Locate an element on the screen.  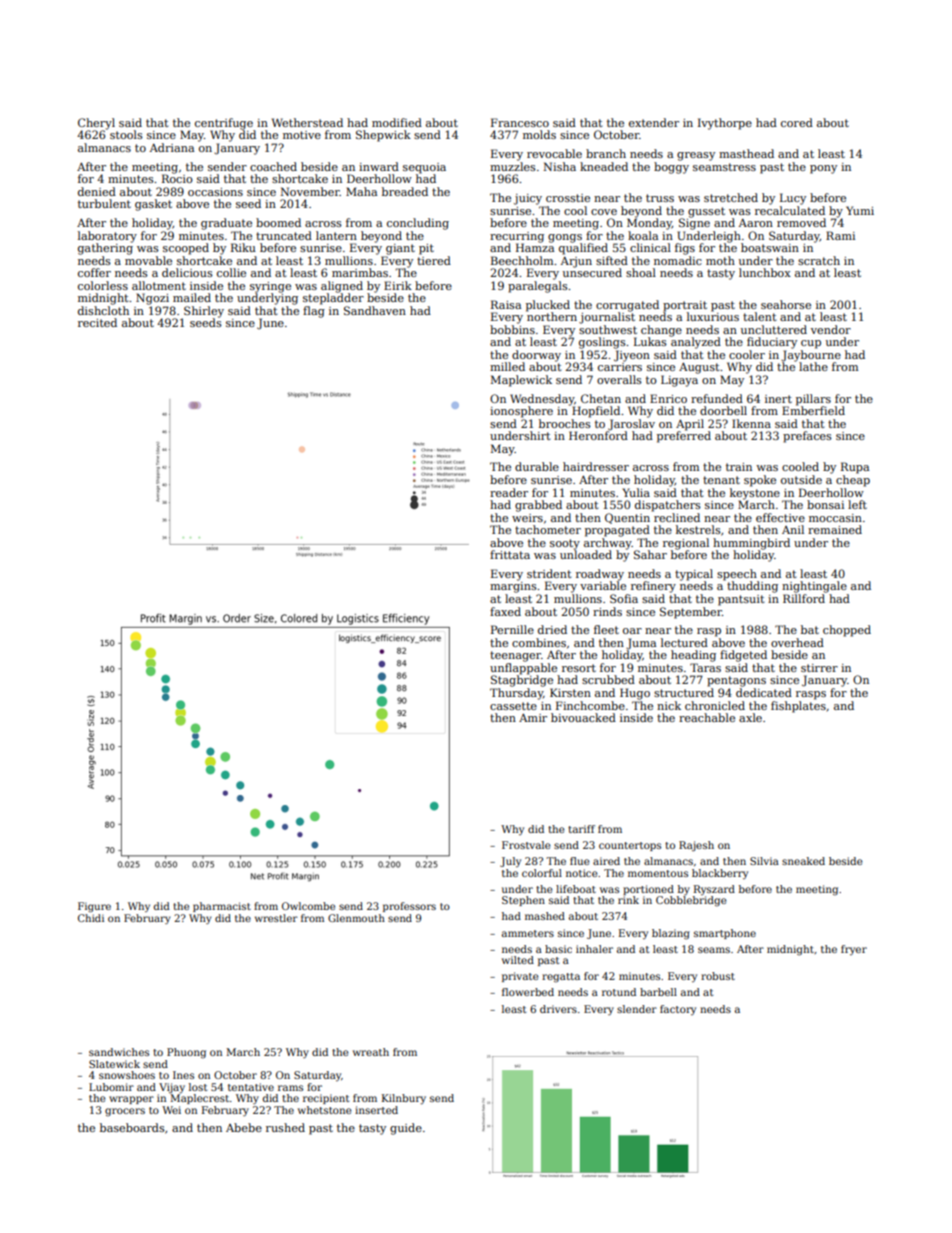
Stagbridge is located at coordinates (522, 681).
